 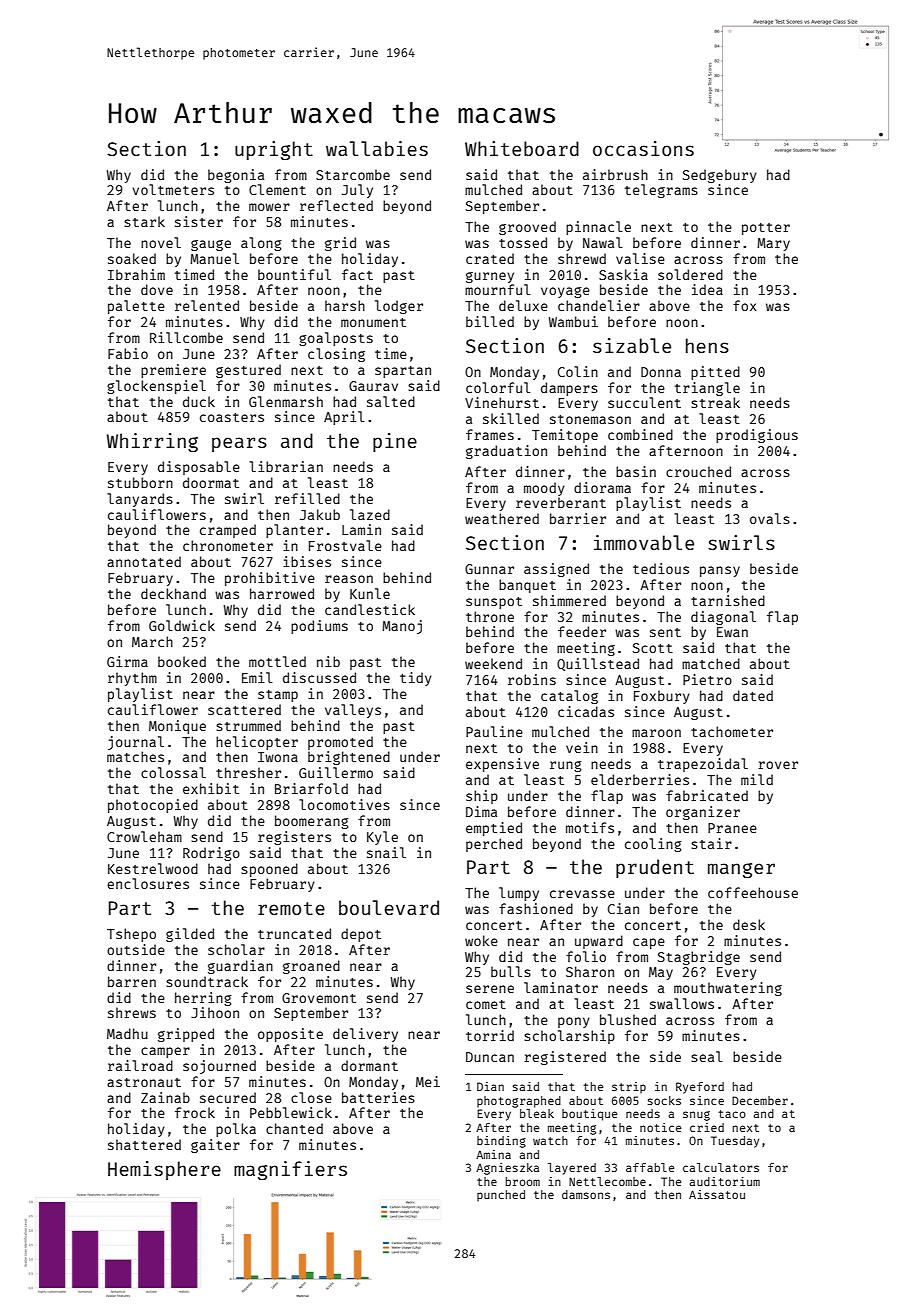 I want to click on Grovemont, so click(x=319, y=998).
